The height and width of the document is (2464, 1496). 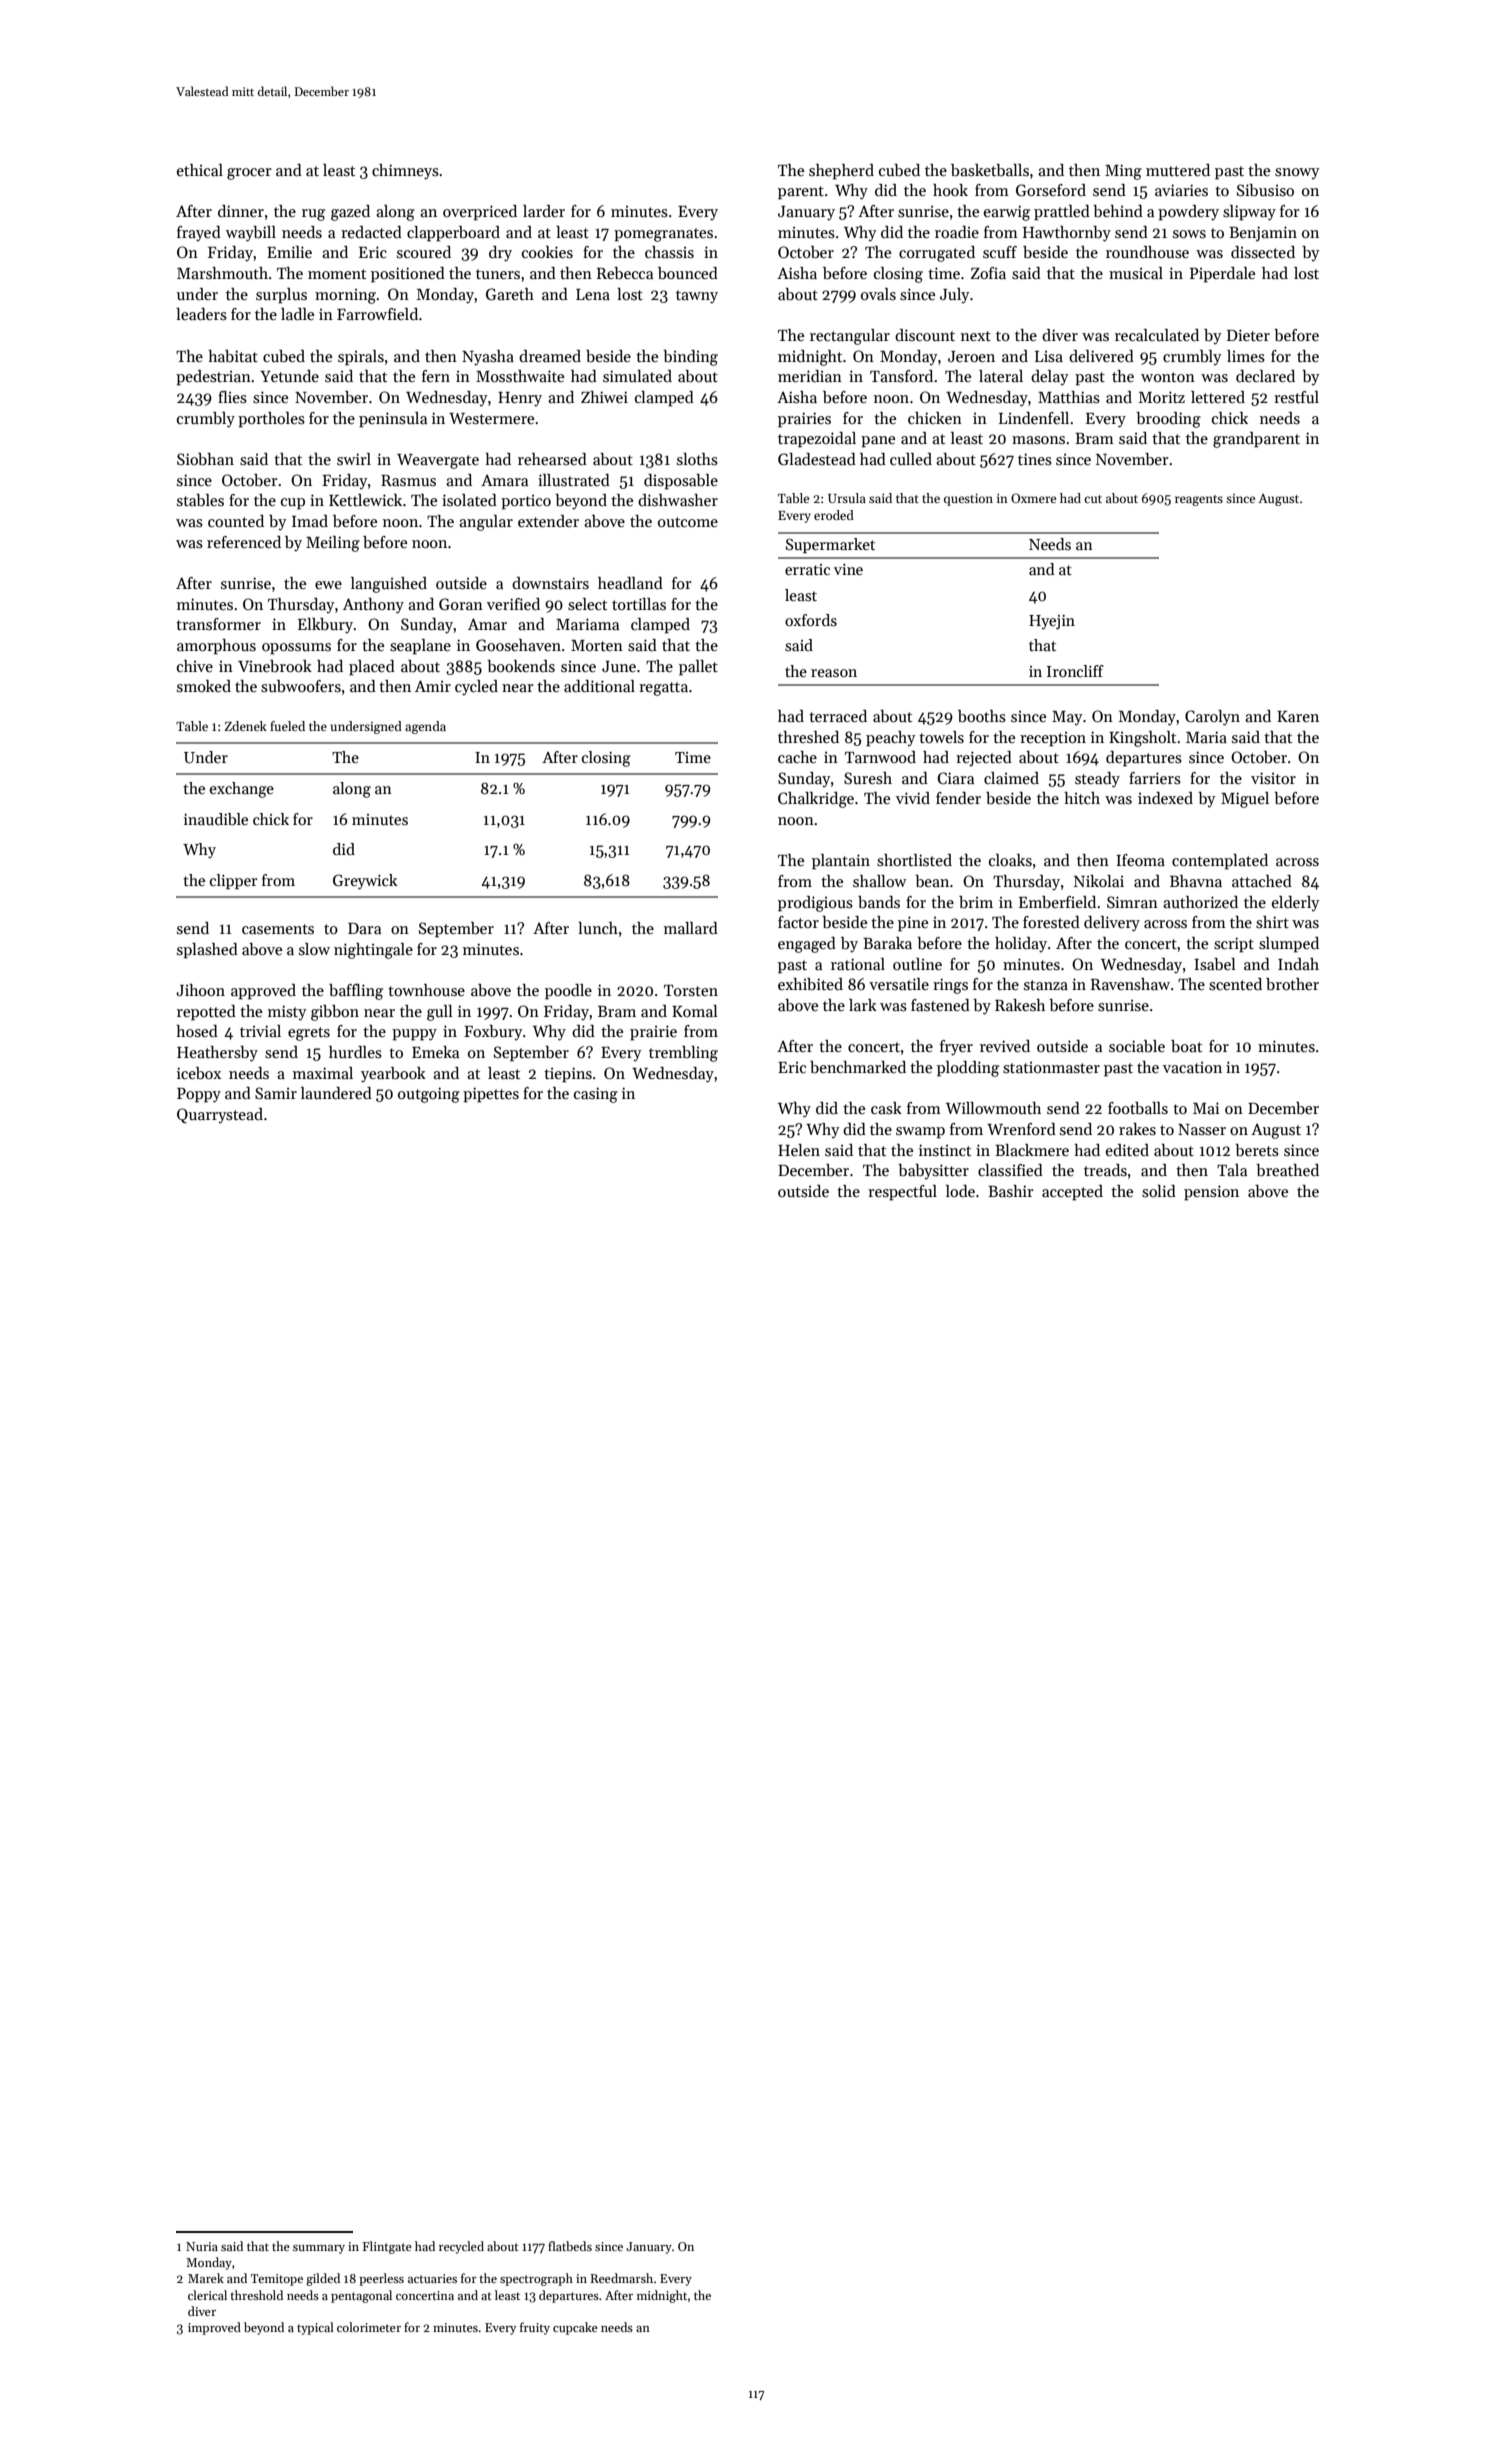 I want to click on casing, so click(x=596, y=1095).
